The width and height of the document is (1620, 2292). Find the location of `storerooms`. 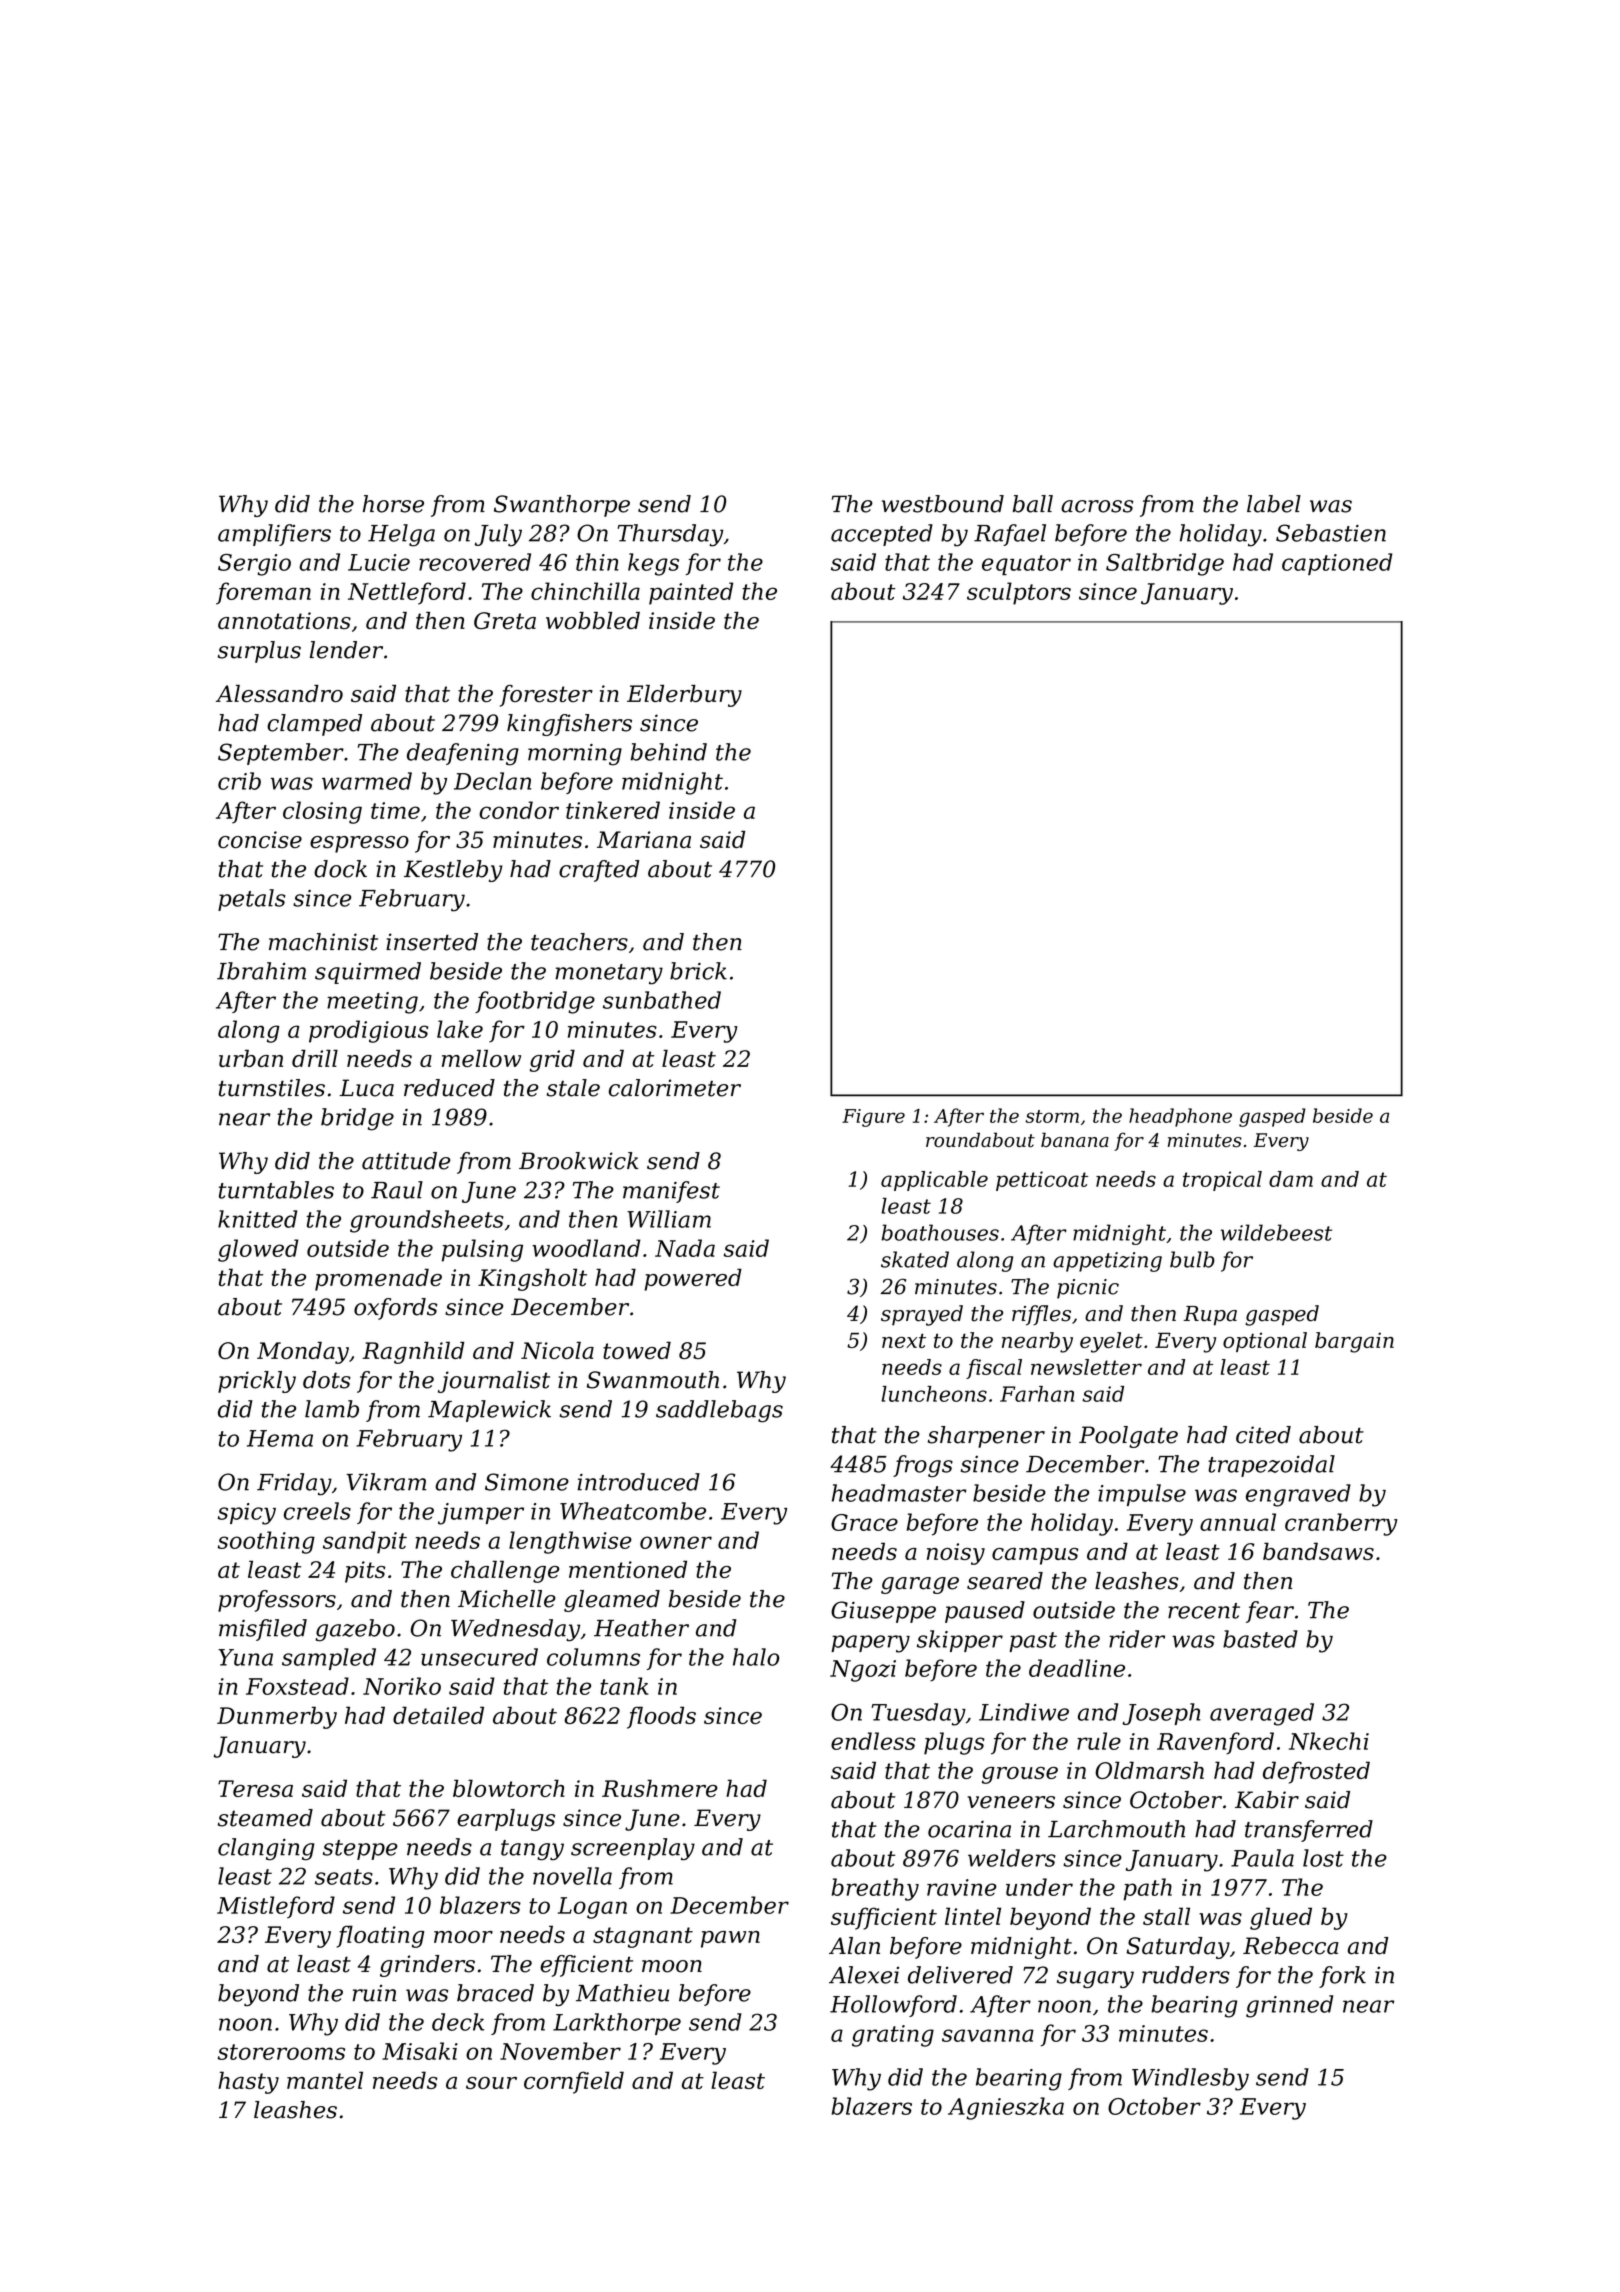

storerooms is located at coordinates (281, 2052).
